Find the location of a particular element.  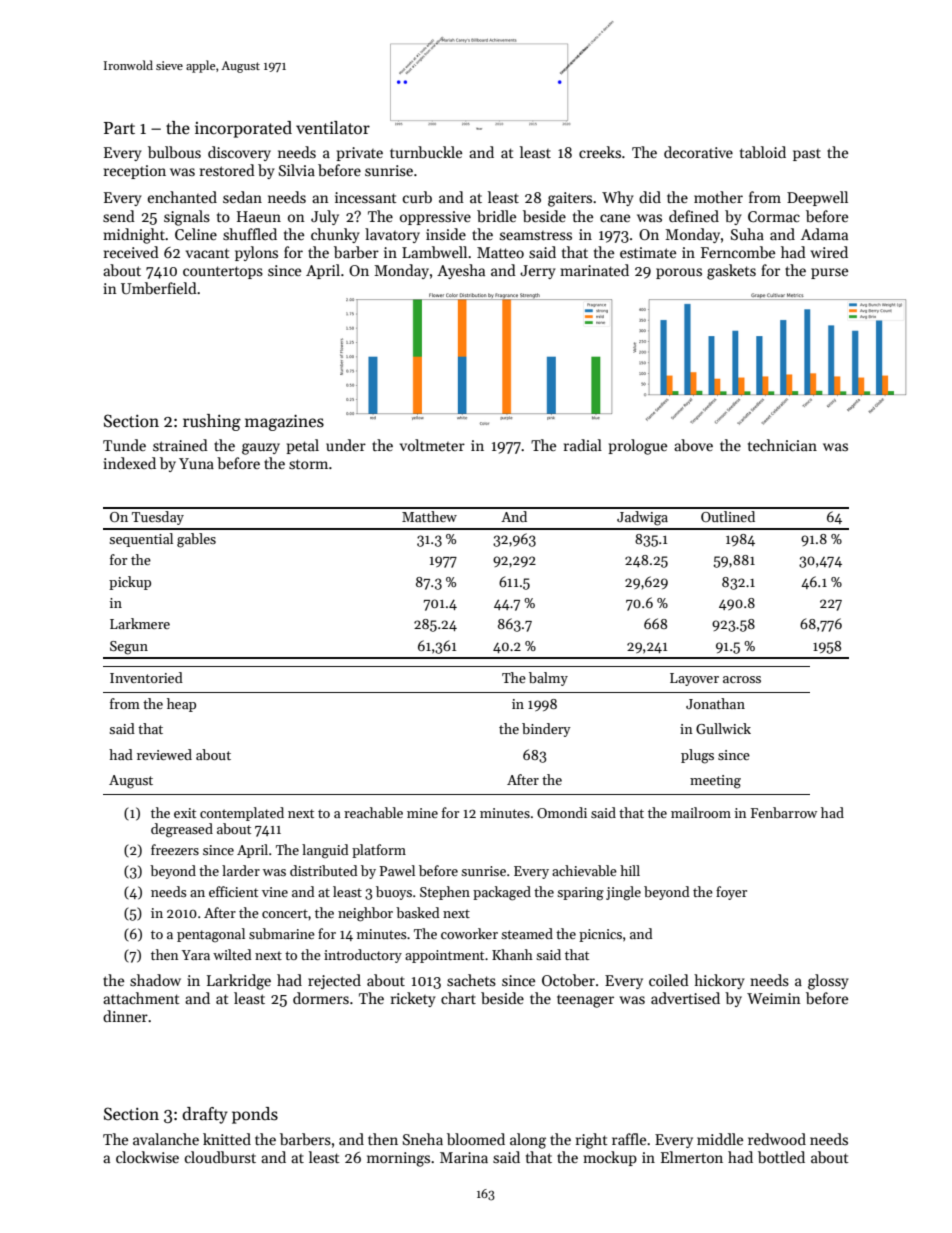

sedan is located at coordinates (242, 197).
